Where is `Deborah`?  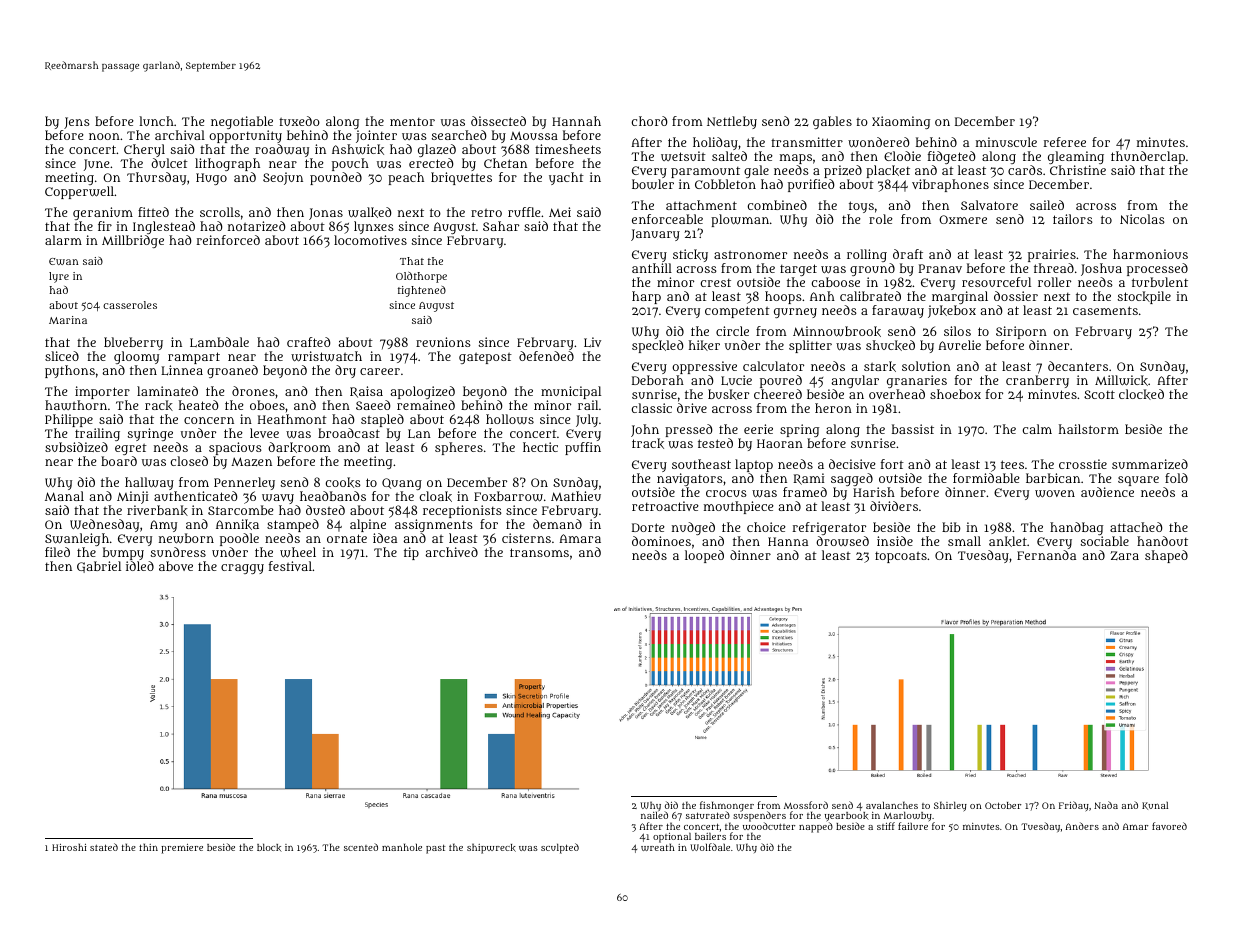
Deborah is located at coordinates (658, 380).
